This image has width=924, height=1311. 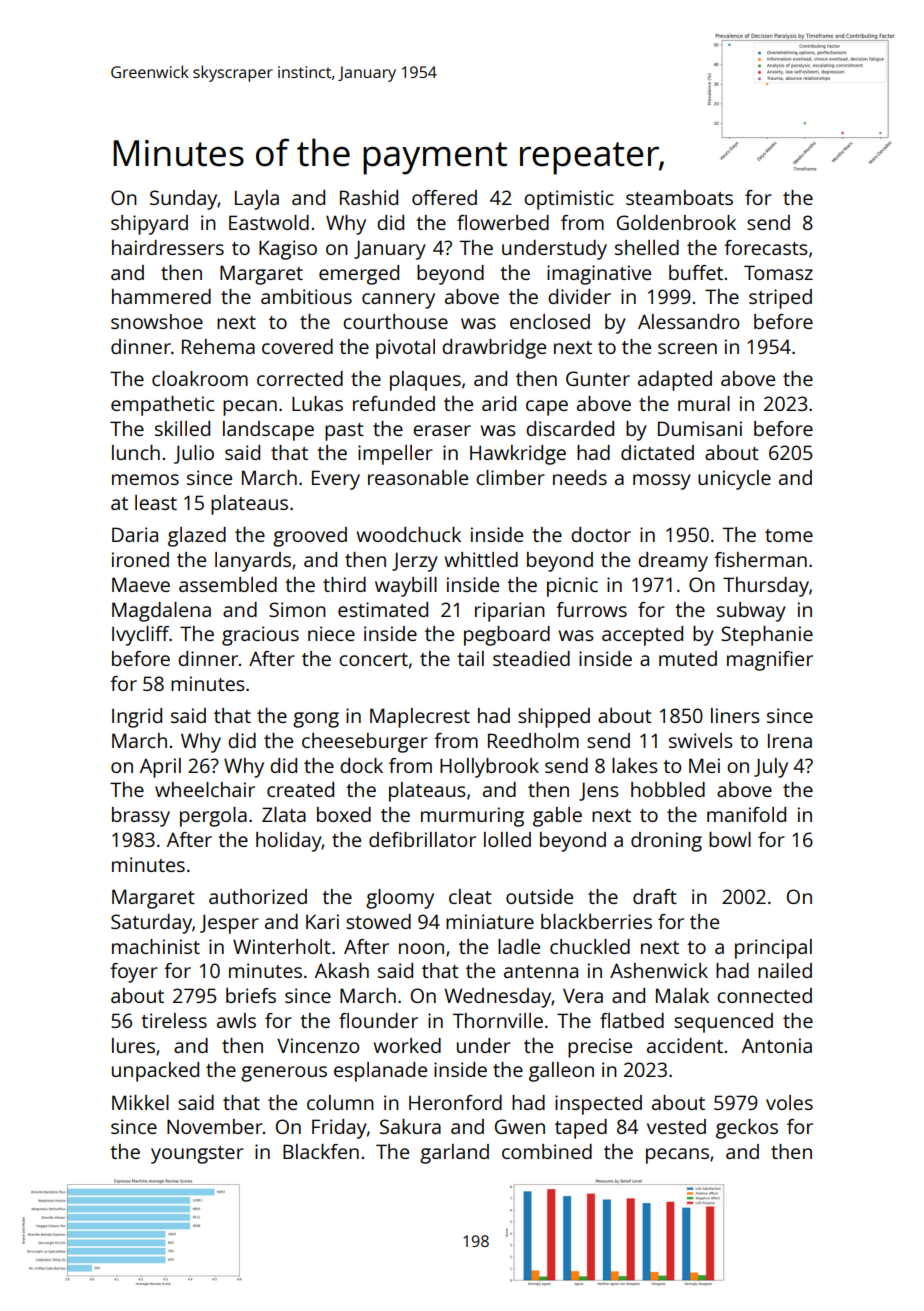 What do you see at coordinates (140, 1102) in the image?
I see `Mikkel` at bounding box center [140, 1102].
